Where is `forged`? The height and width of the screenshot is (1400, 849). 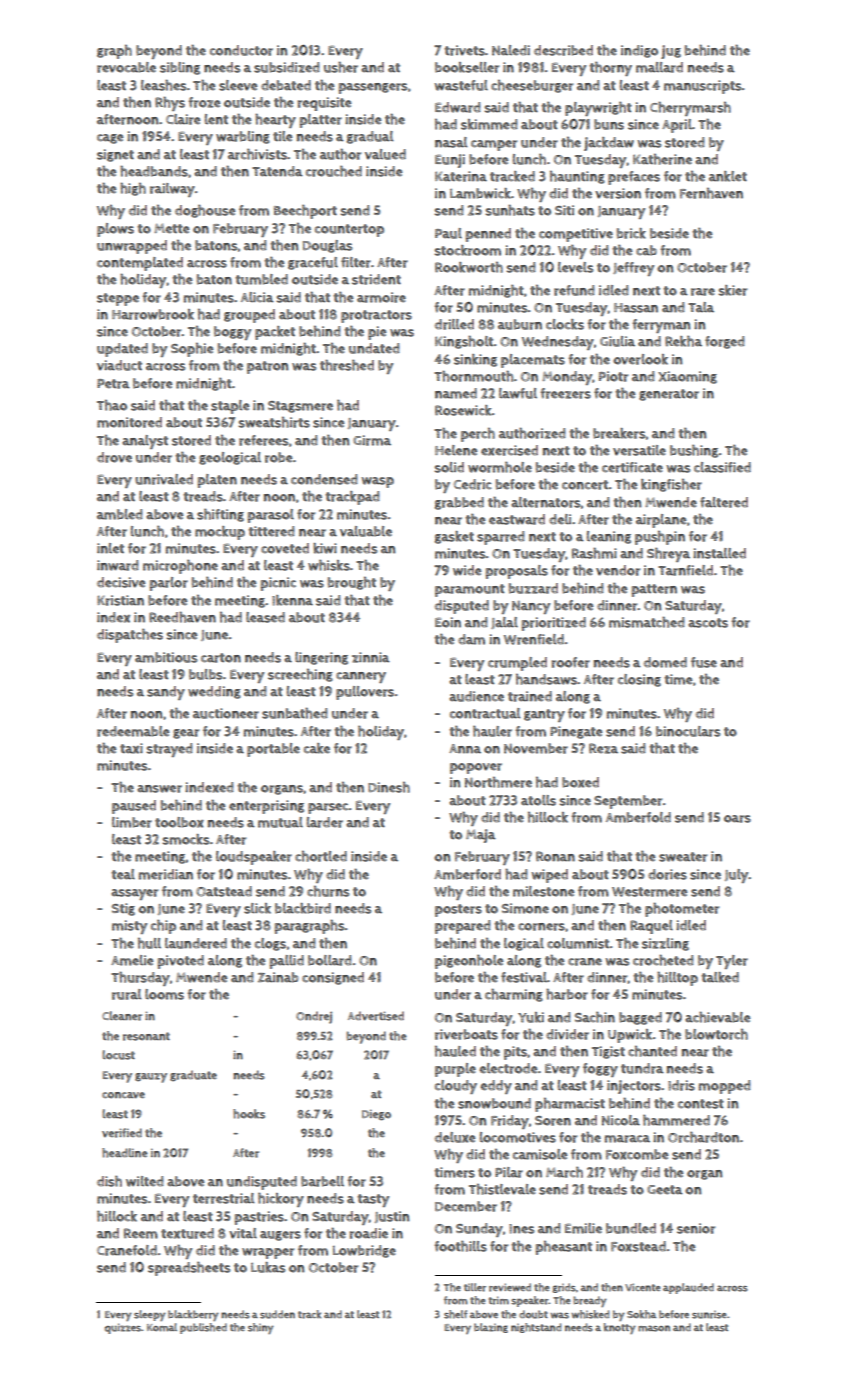 forged is located at coordinates (725, 342).
